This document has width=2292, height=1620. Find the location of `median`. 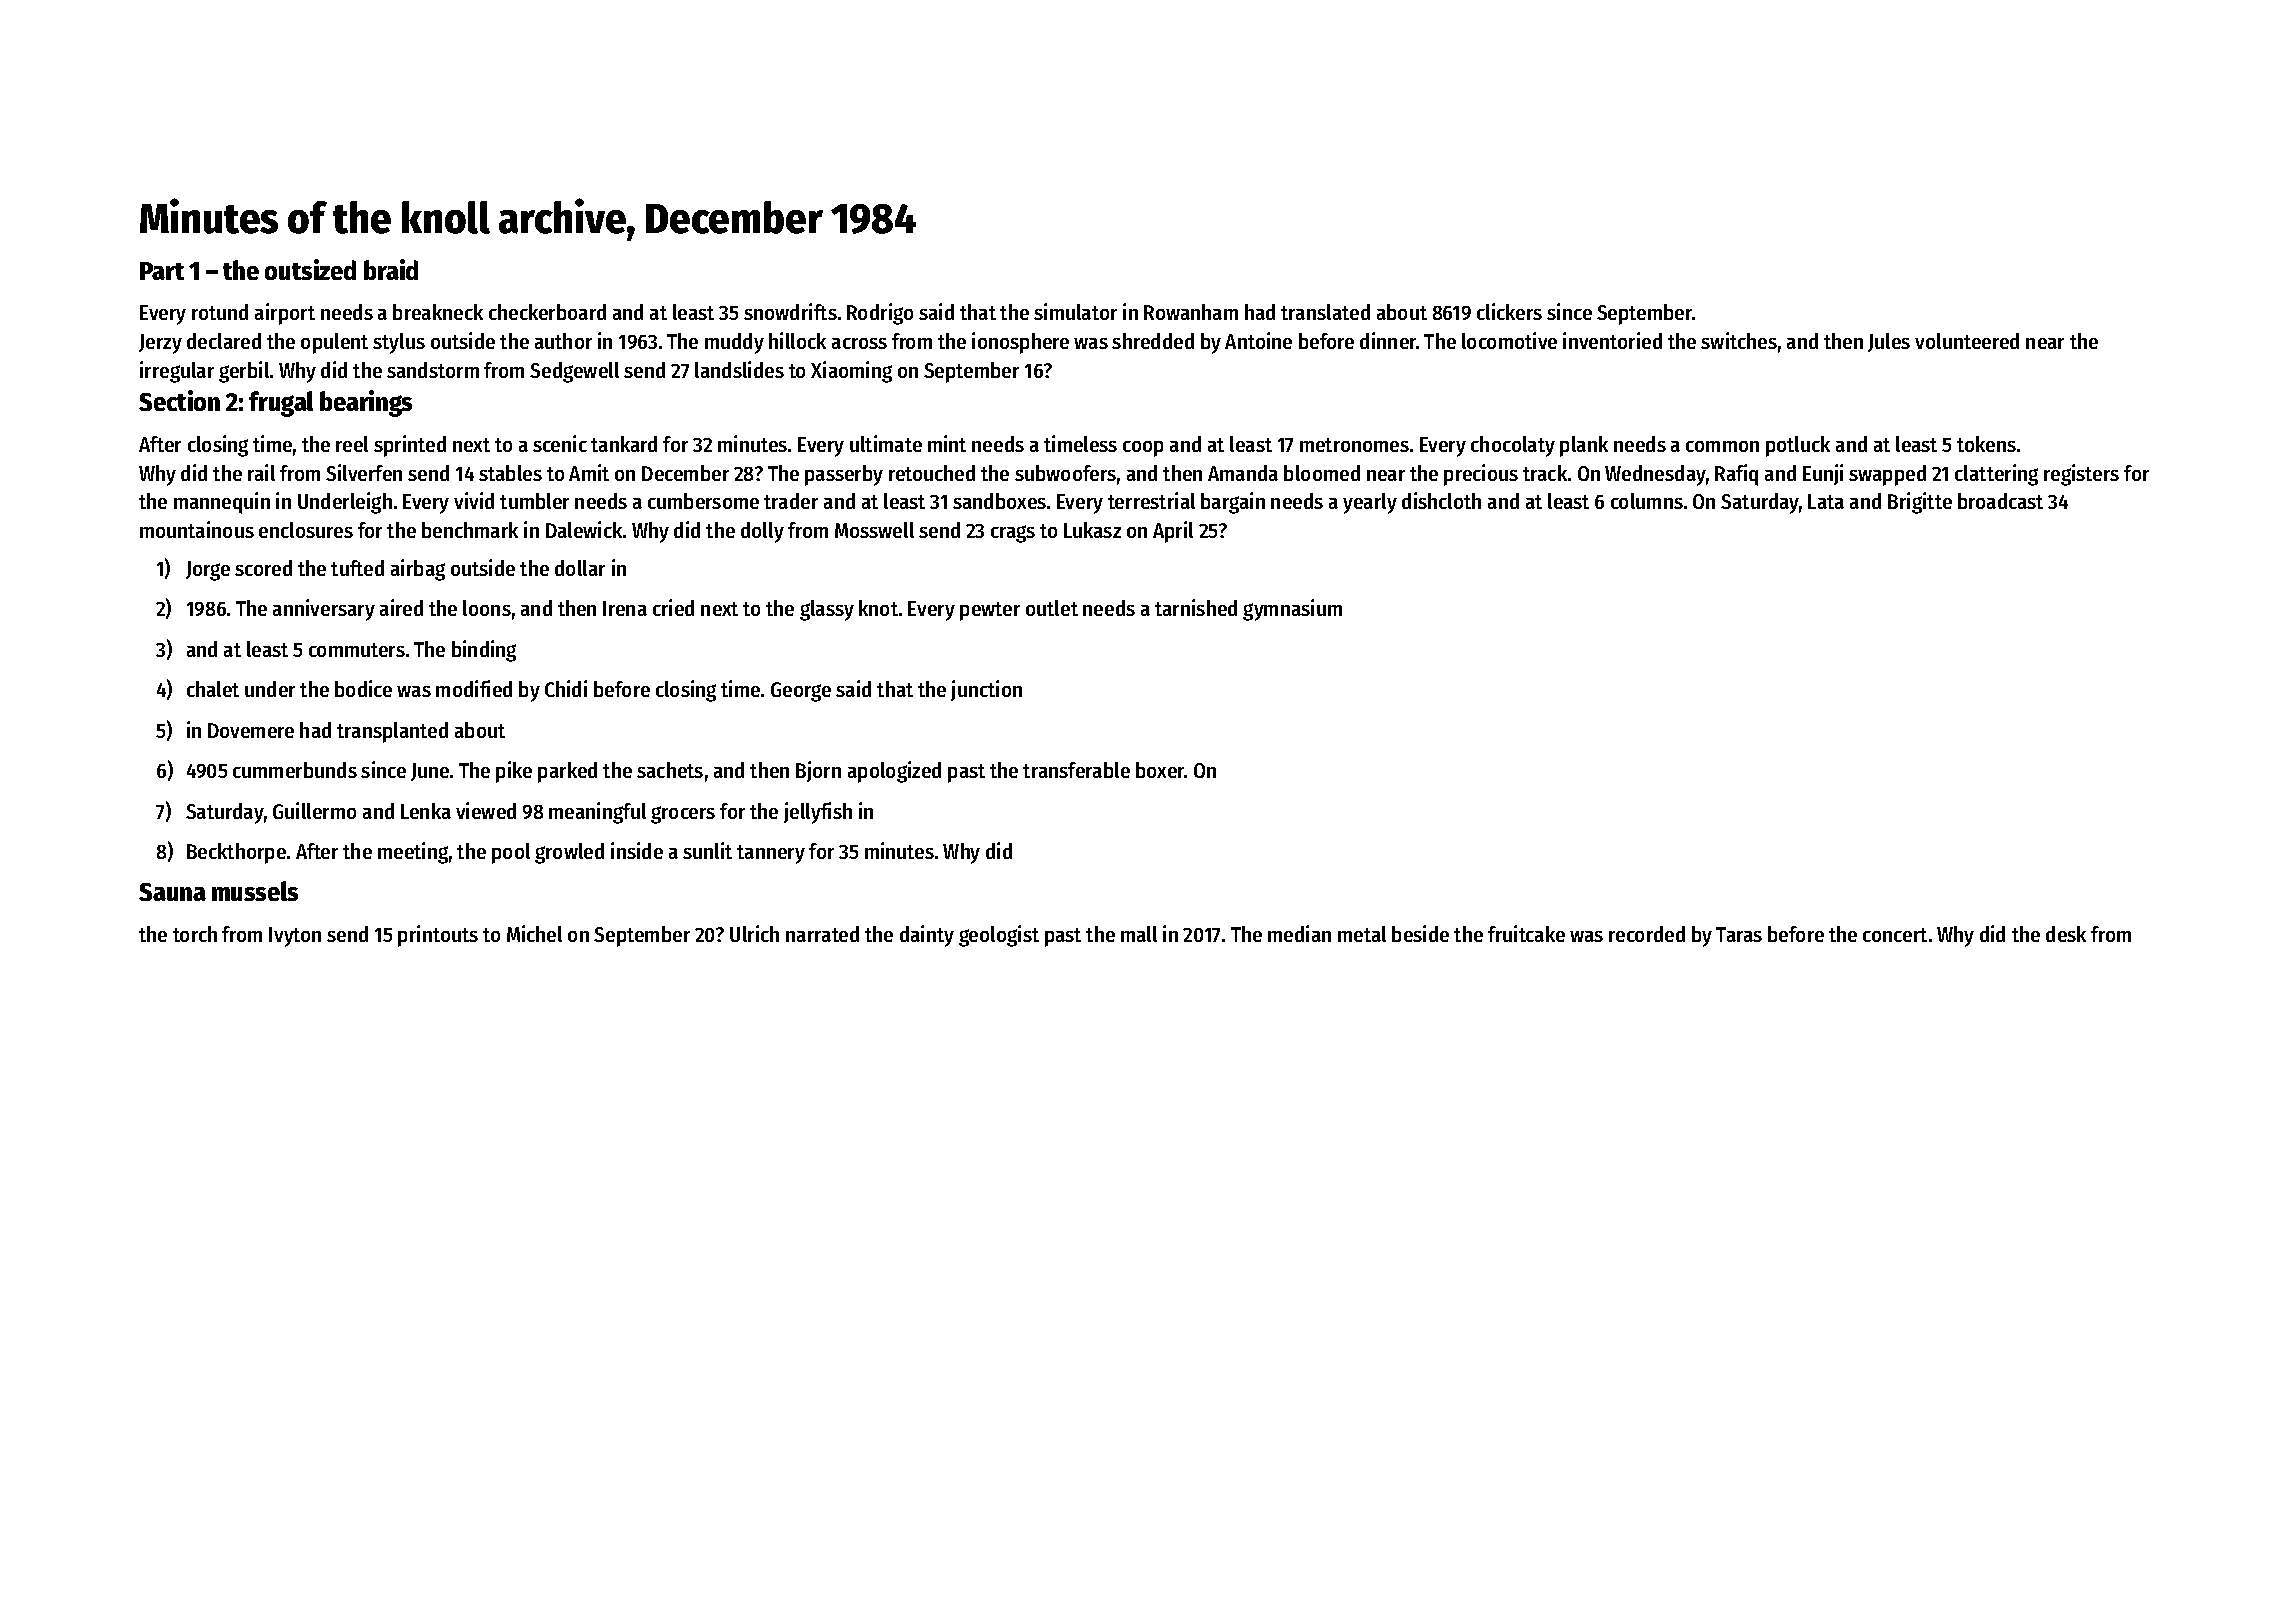

median is located at coordinates (1299, 933).
